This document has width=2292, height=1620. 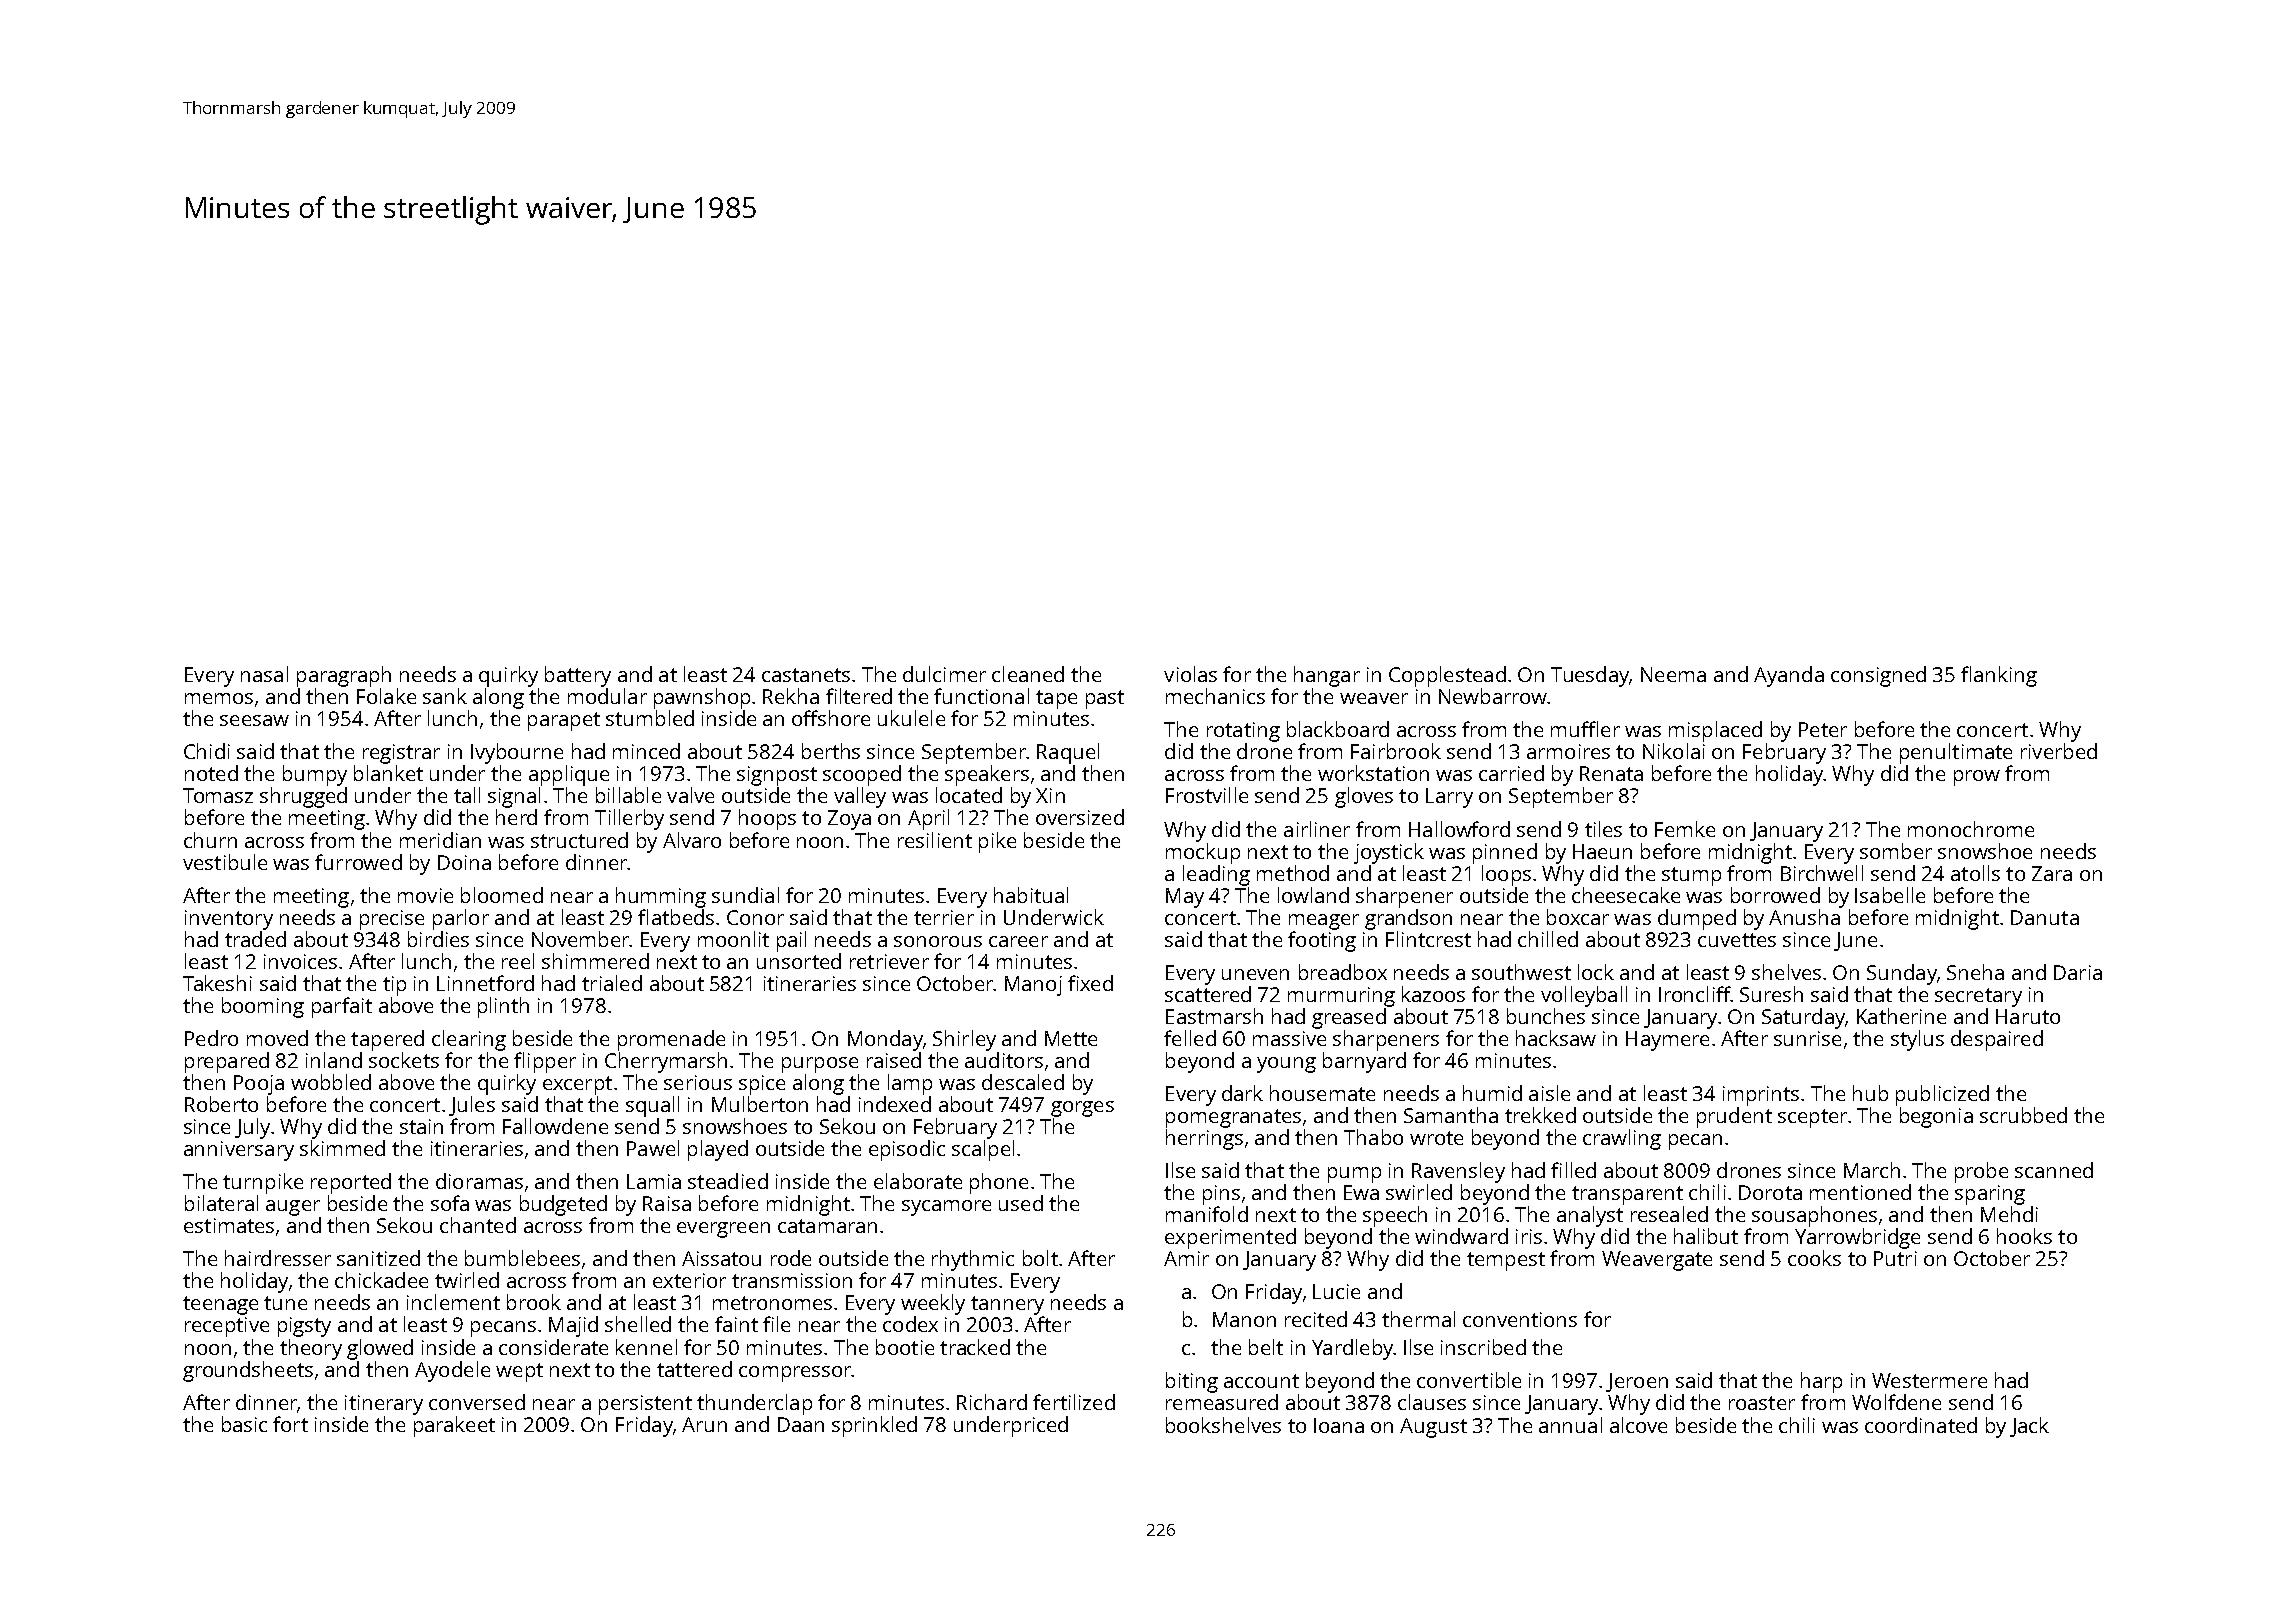 What do you see at coordinates (1590, 676) in the document?
I see `Tuesday` at bounding box center [1590, 676].
